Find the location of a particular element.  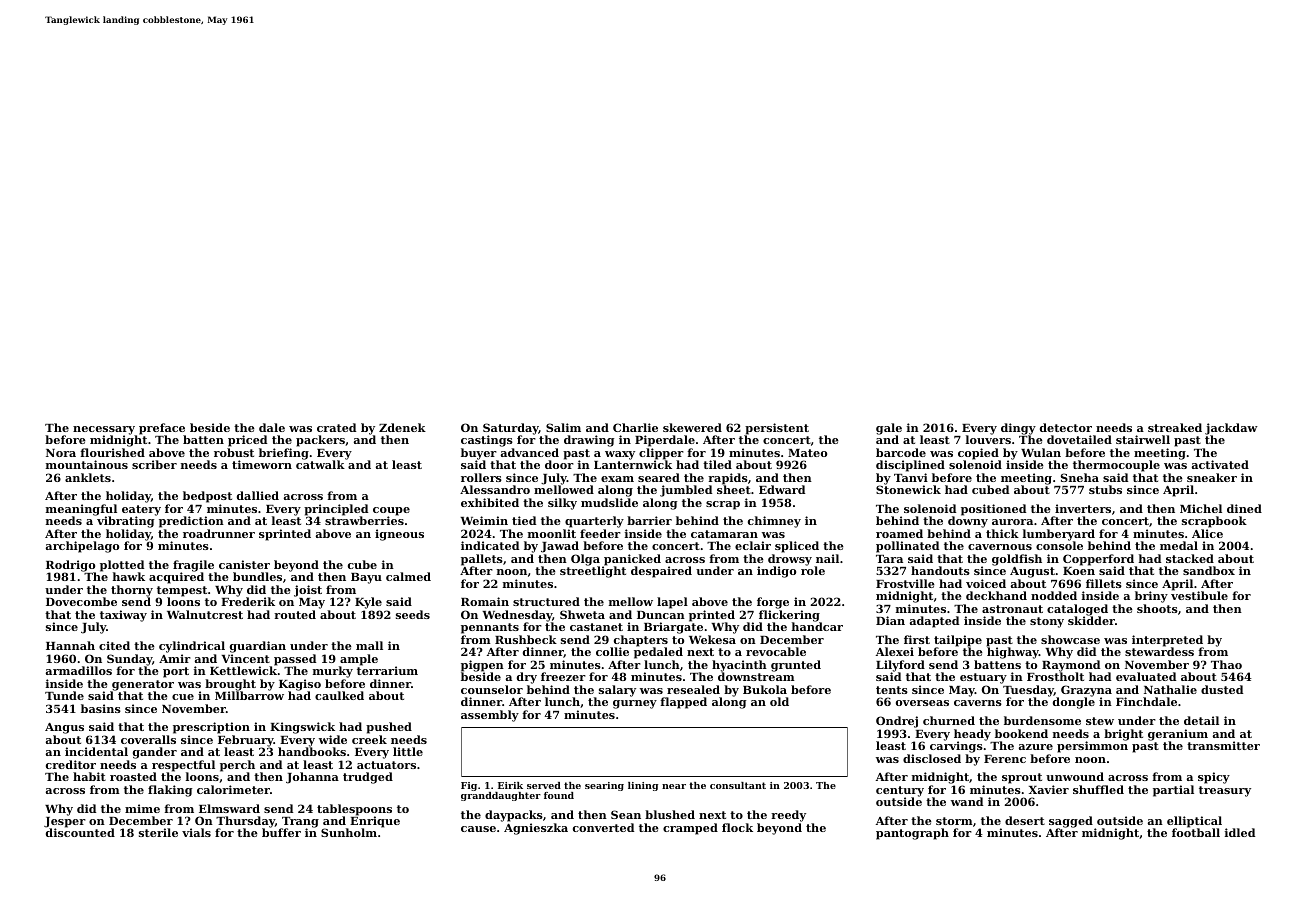

Mateo is located at coordinates (807, 453).
